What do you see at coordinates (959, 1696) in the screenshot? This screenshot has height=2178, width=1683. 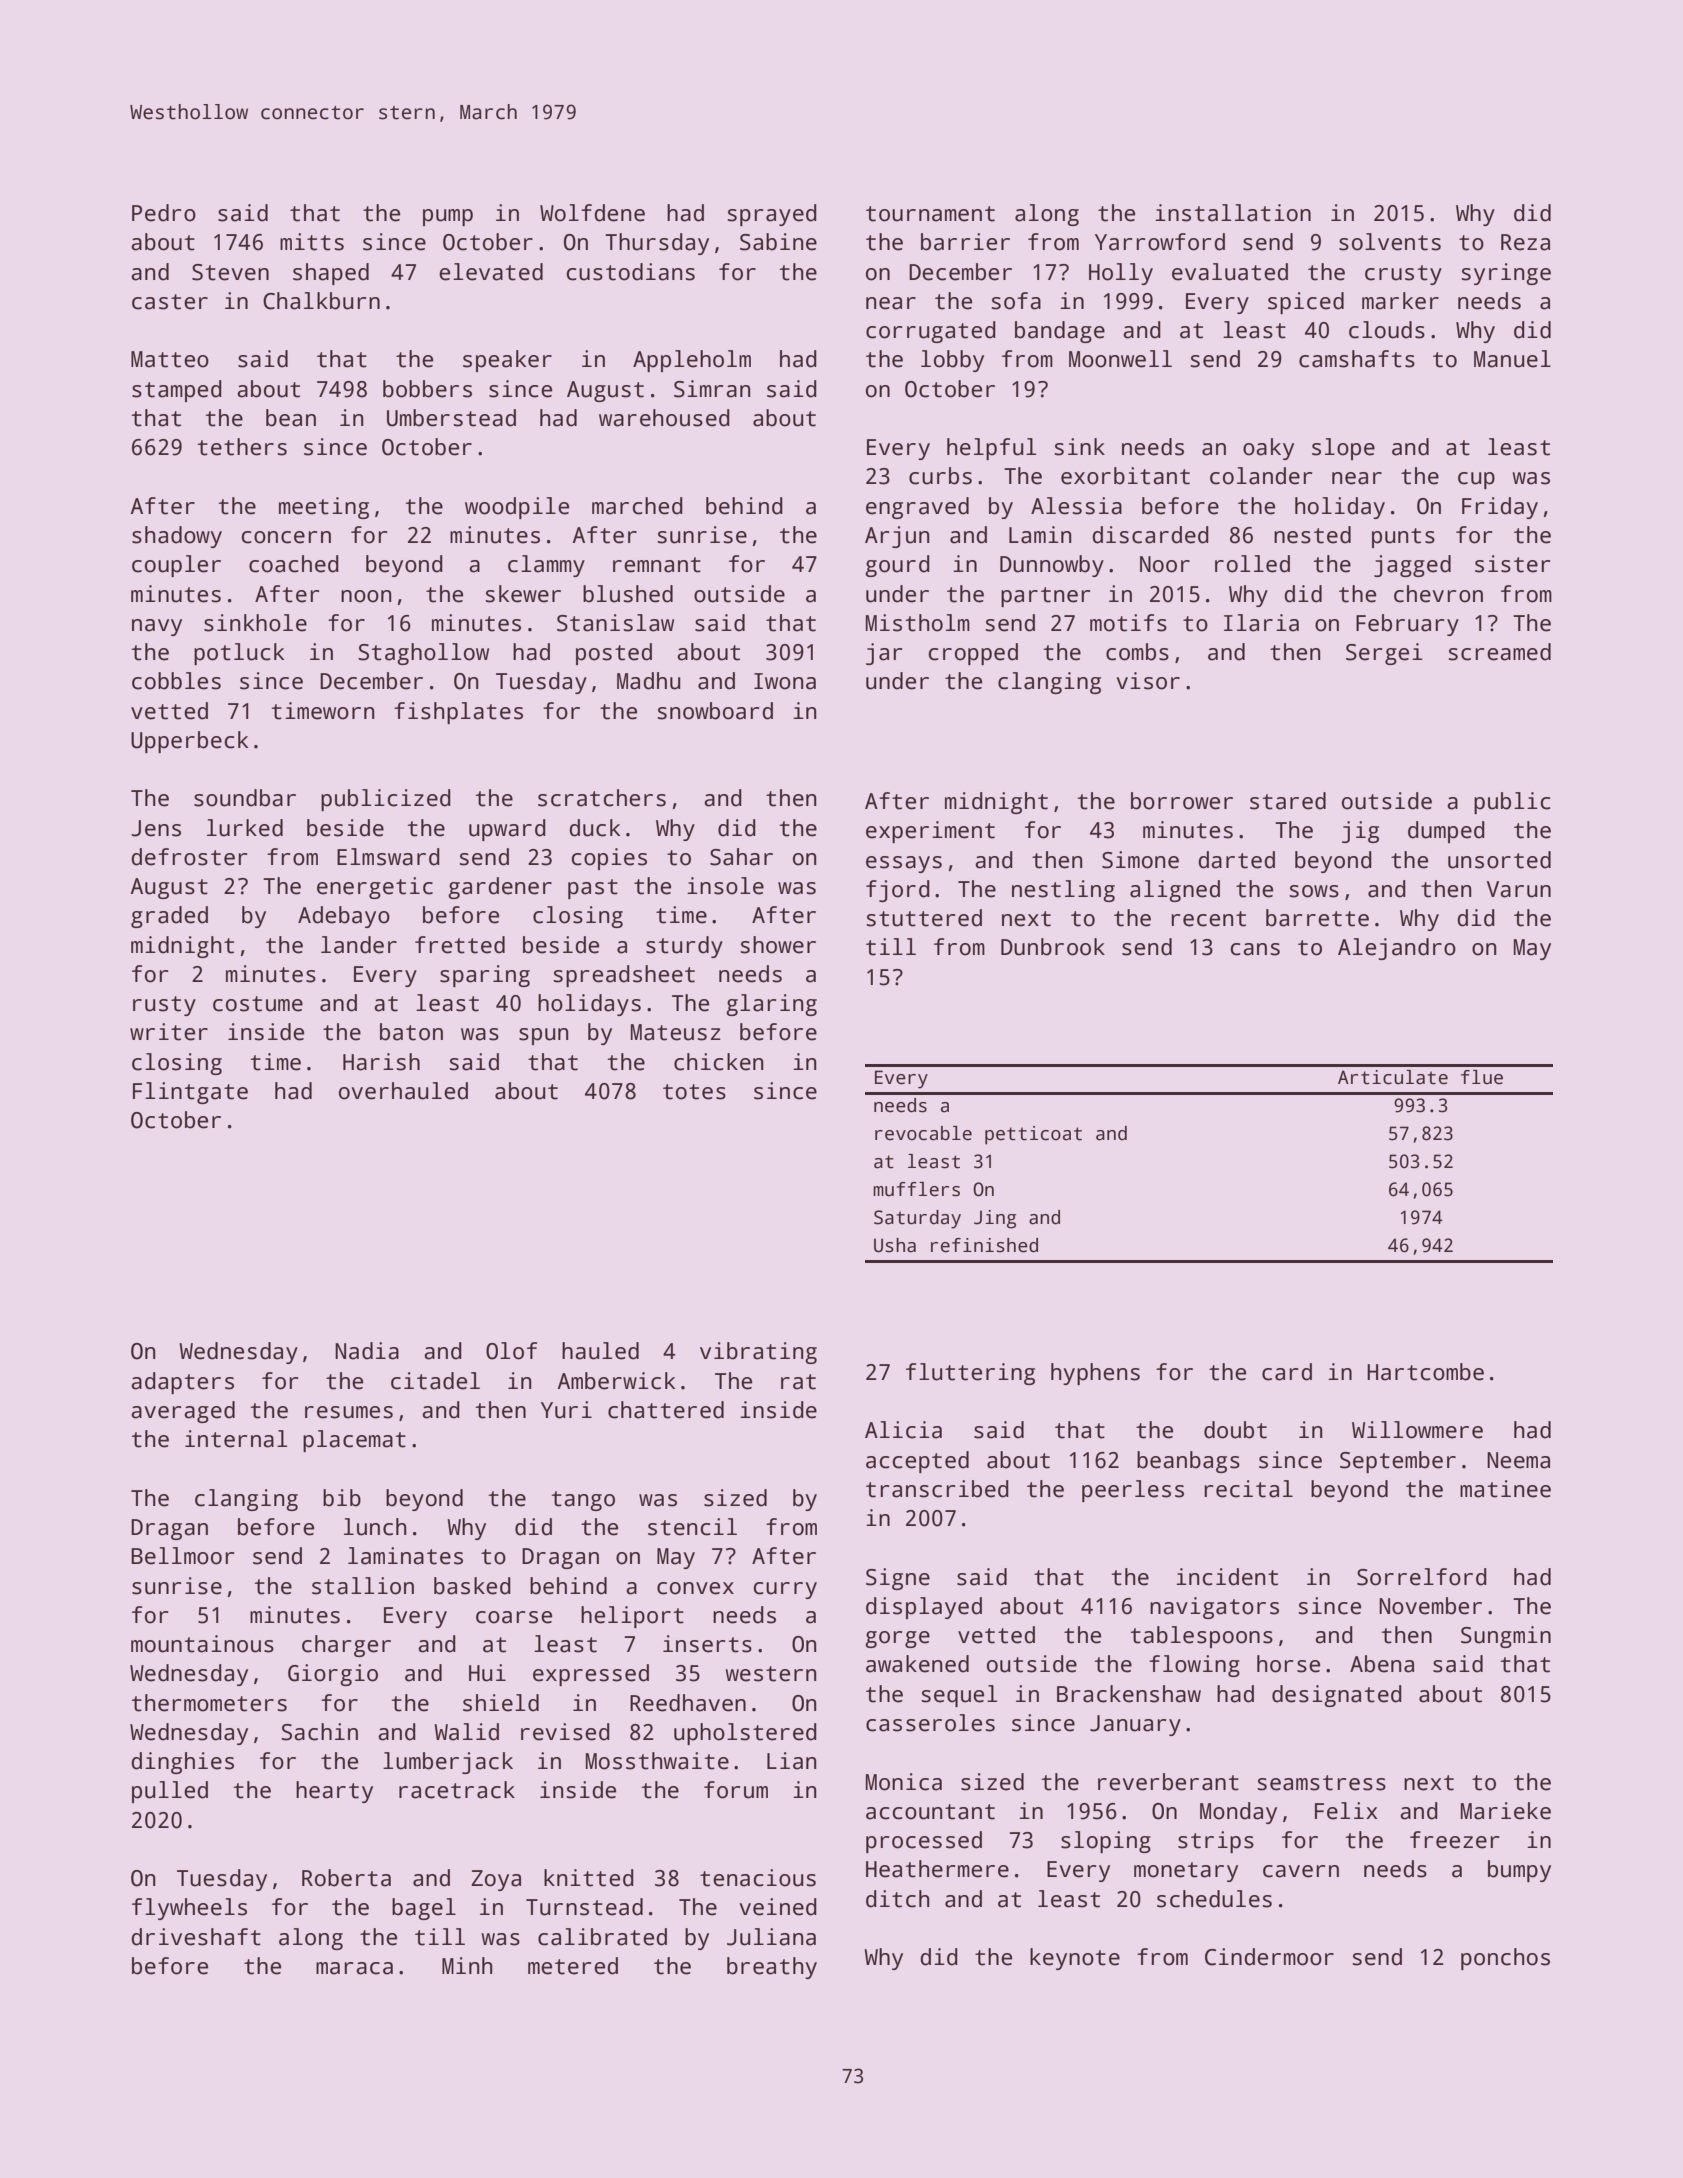 I see `sequel` at bounding box center [959, 1696].
